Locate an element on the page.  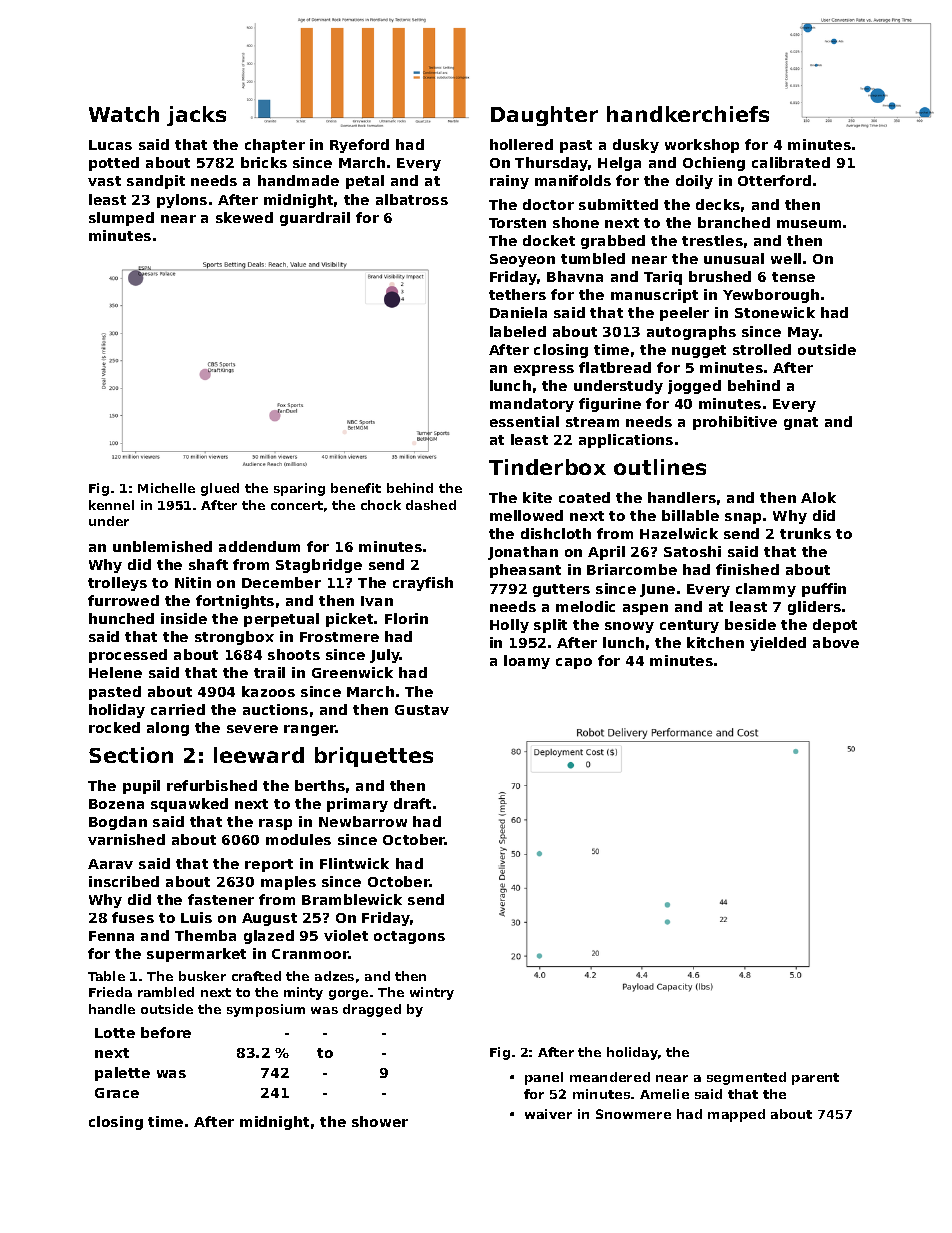
parent is located at coordinates (815, 1079).
